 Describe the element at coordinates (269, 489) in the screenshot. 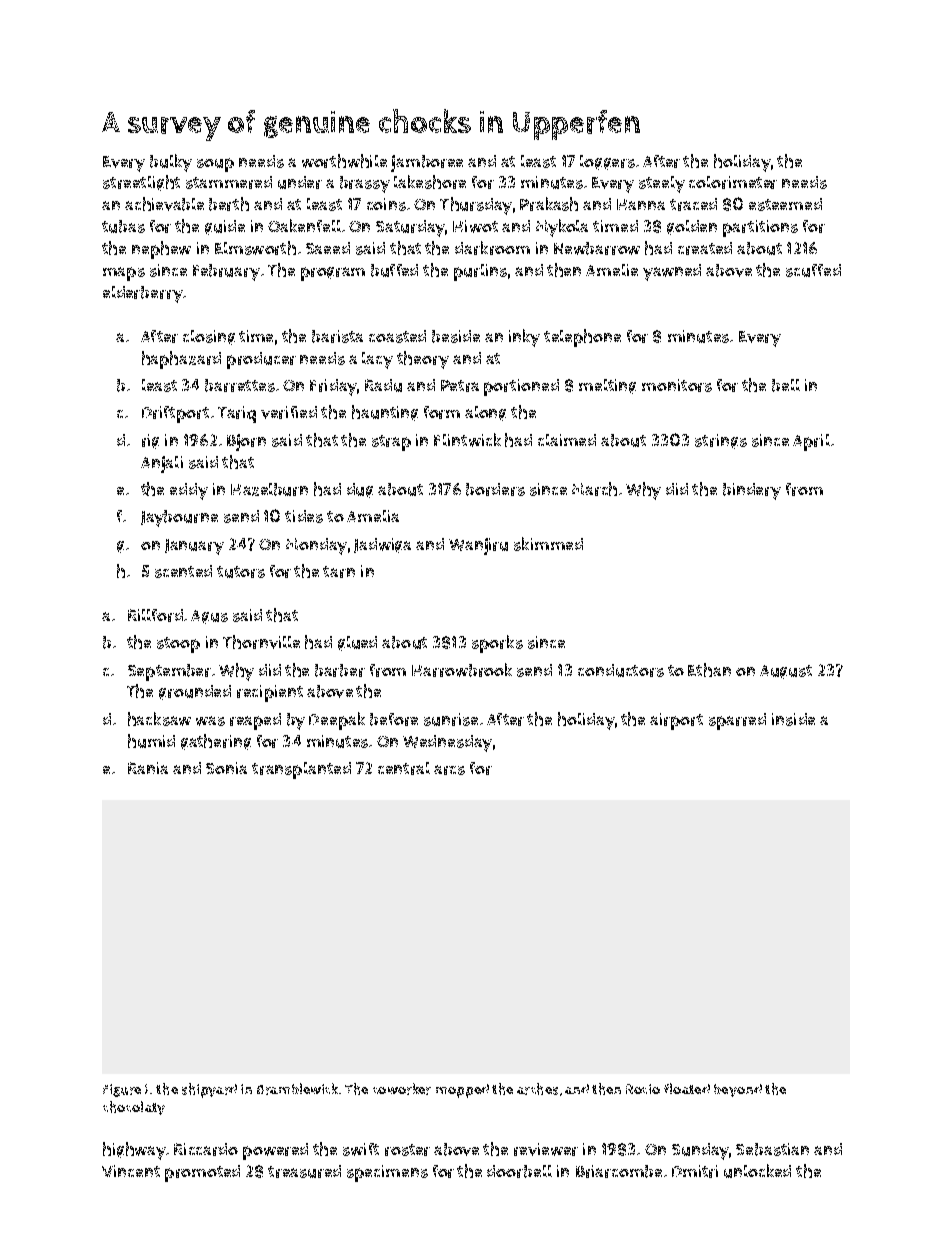

I see `Hazelburn` at that location.
